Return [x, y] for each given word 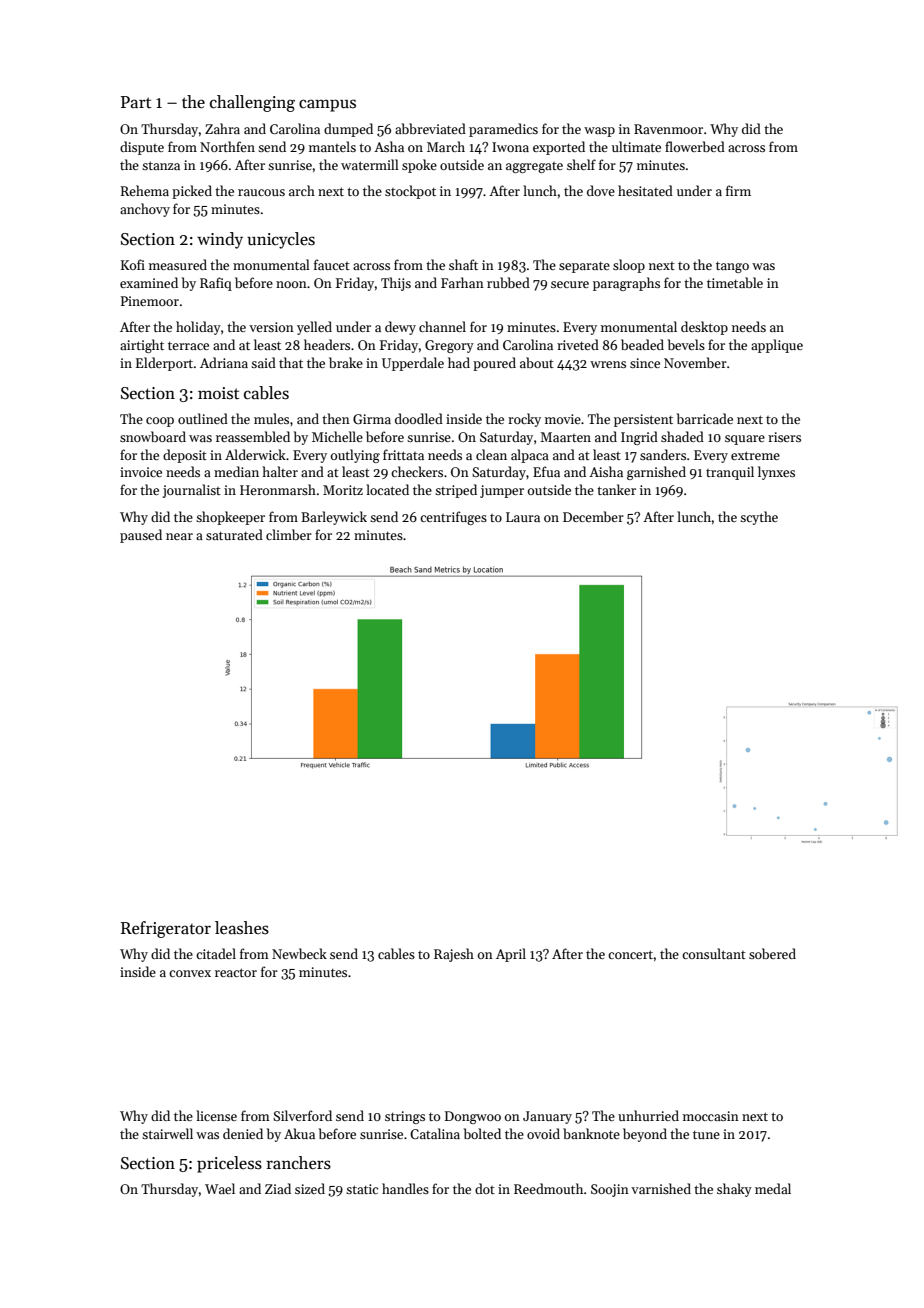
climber [289, 534]
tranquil [730, 473]
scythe [759, 518]
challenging [252, 103]
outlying [355, 456]
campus [327, 105]
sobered [772, 953]
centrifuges [453, 518]
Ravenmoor [668, 129]
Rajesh [454, 955]
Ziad [278, 1188]
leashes [242, 928]
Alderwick [255, 454]
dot [485, 1188]
